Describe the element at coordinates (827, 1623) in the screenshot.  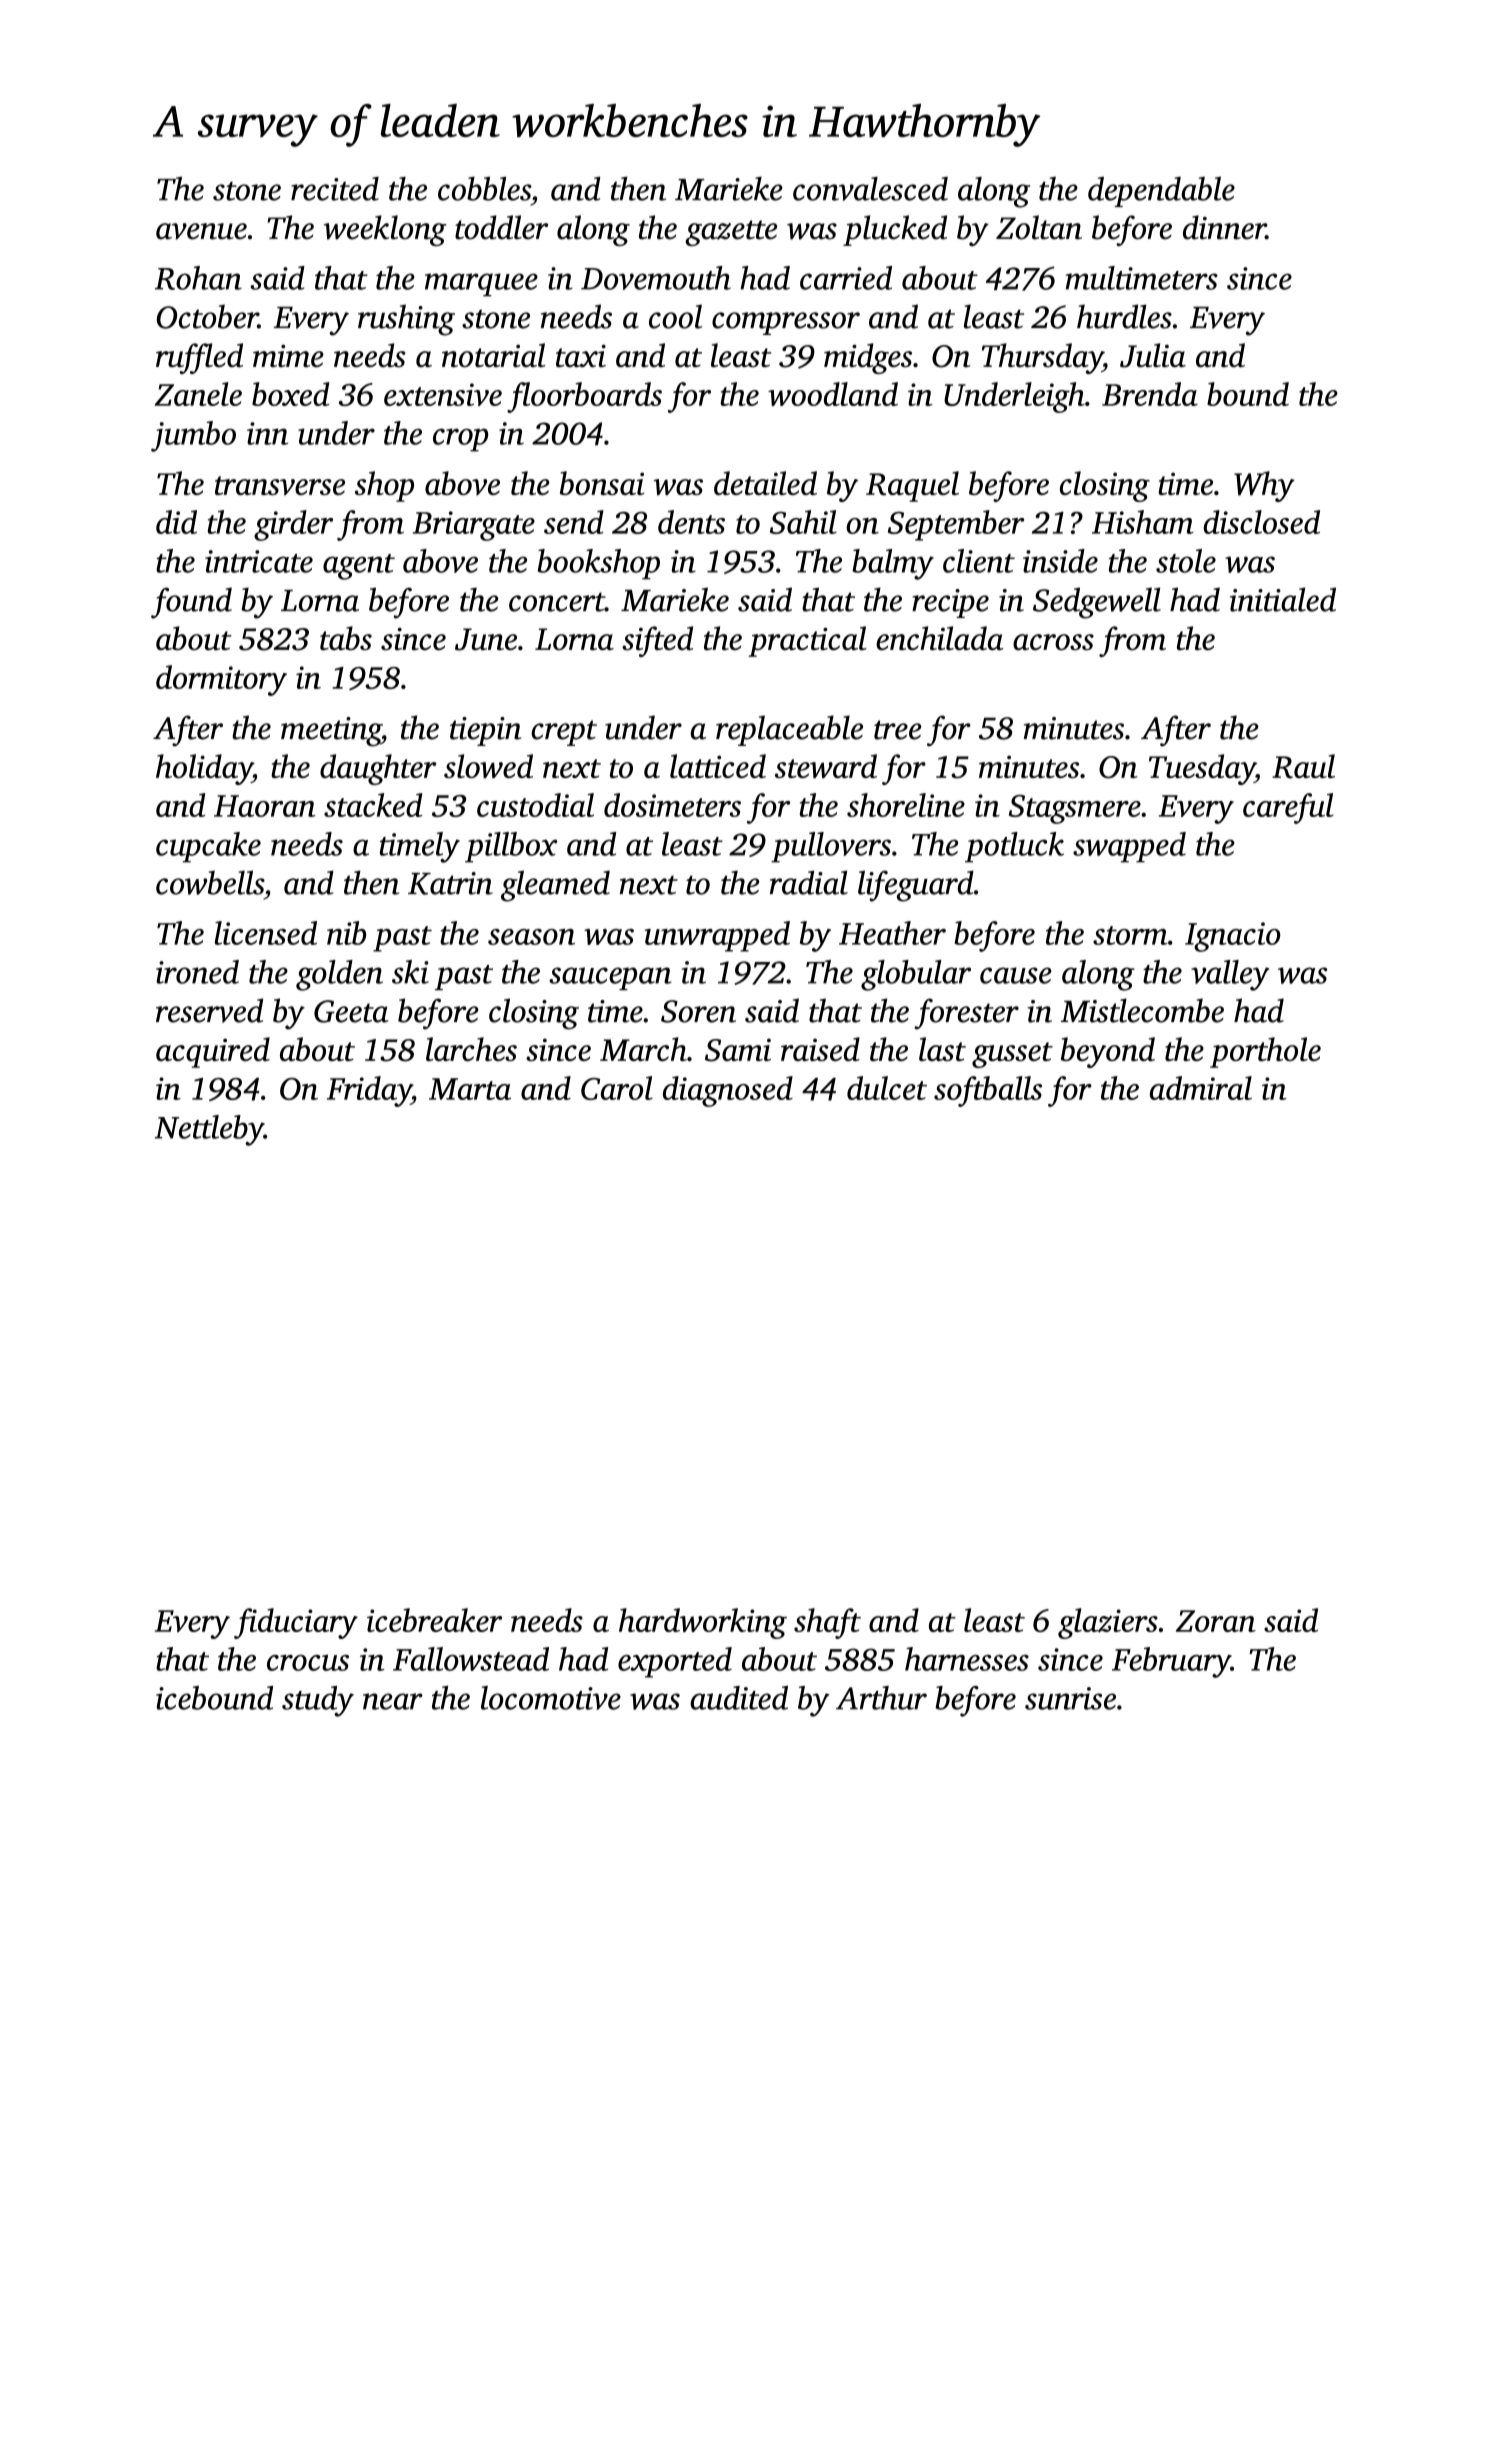
I see `shaft` at that location.
